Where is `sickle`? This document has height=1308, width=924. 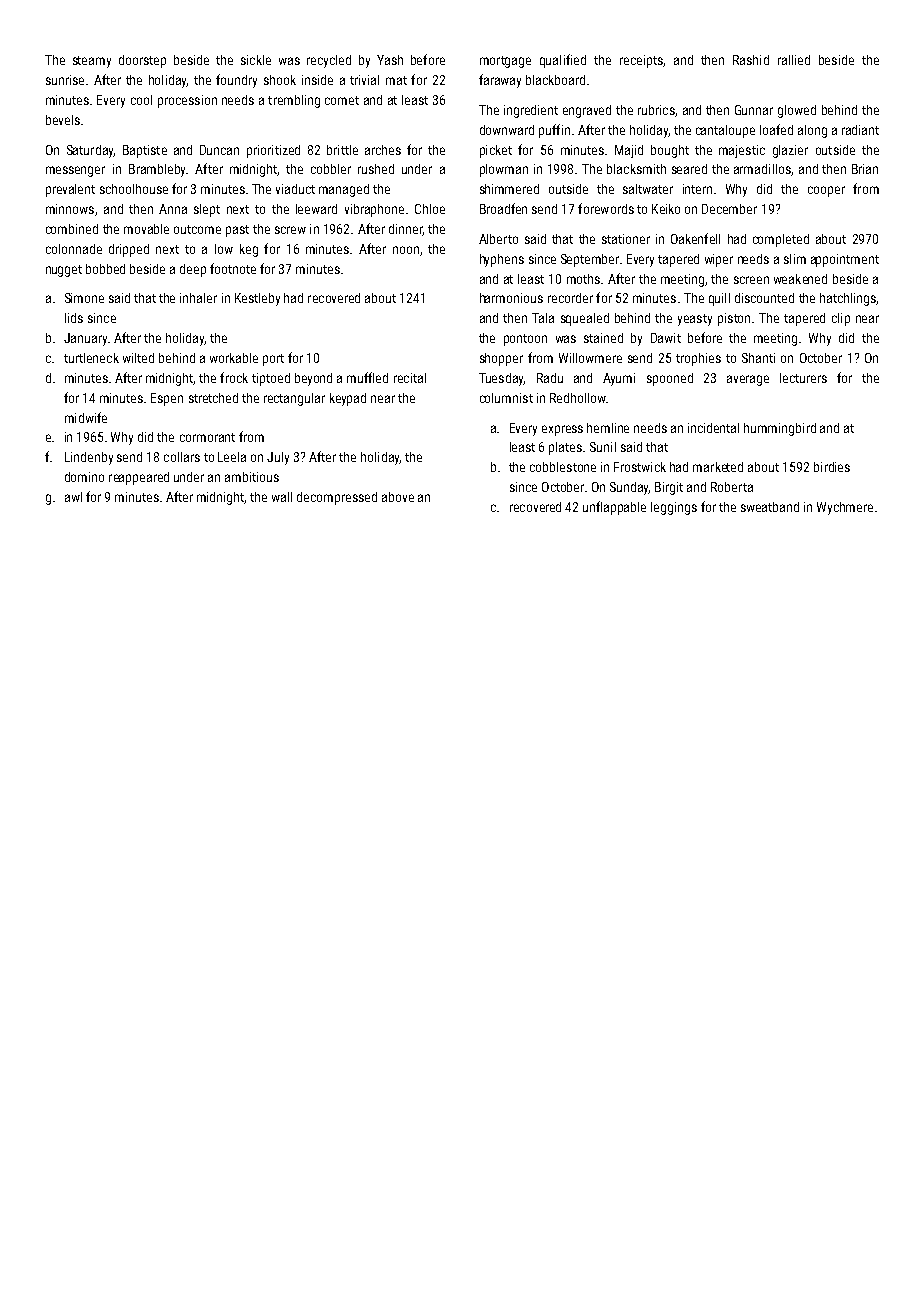
sickle is located at coordinates (256, 60).
